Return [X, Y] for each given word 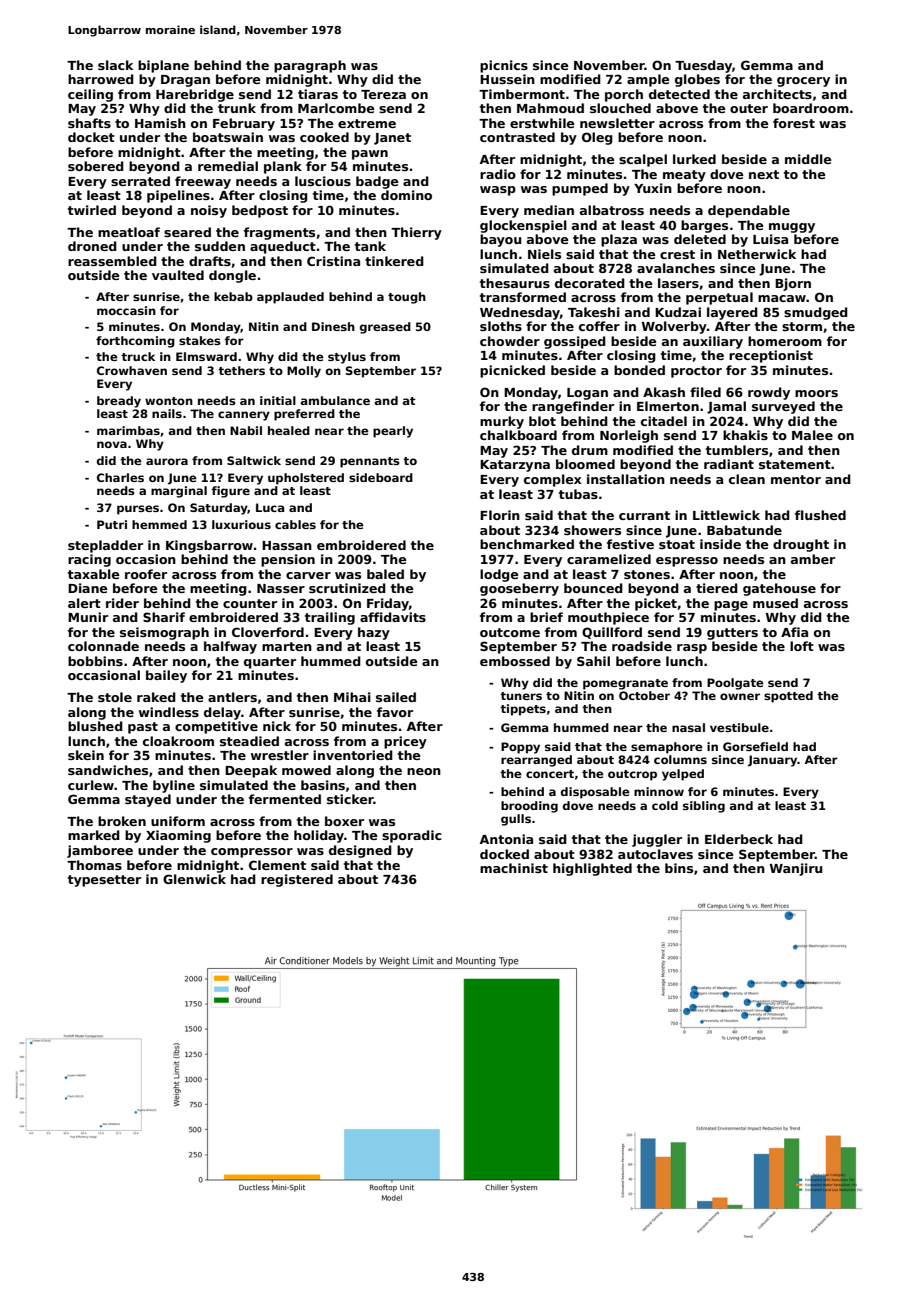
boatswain [228, 137]
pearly [393, 432]
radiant [729, 464]
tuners [521, 696]
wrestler [280, 755]
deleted [700, 239]
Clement [277, 865]
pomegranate [625, 684]
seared [187, 232]
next [764, 174]
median [549, 210]
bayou [500, 240]
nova [112, 444]
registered [297, 880]
